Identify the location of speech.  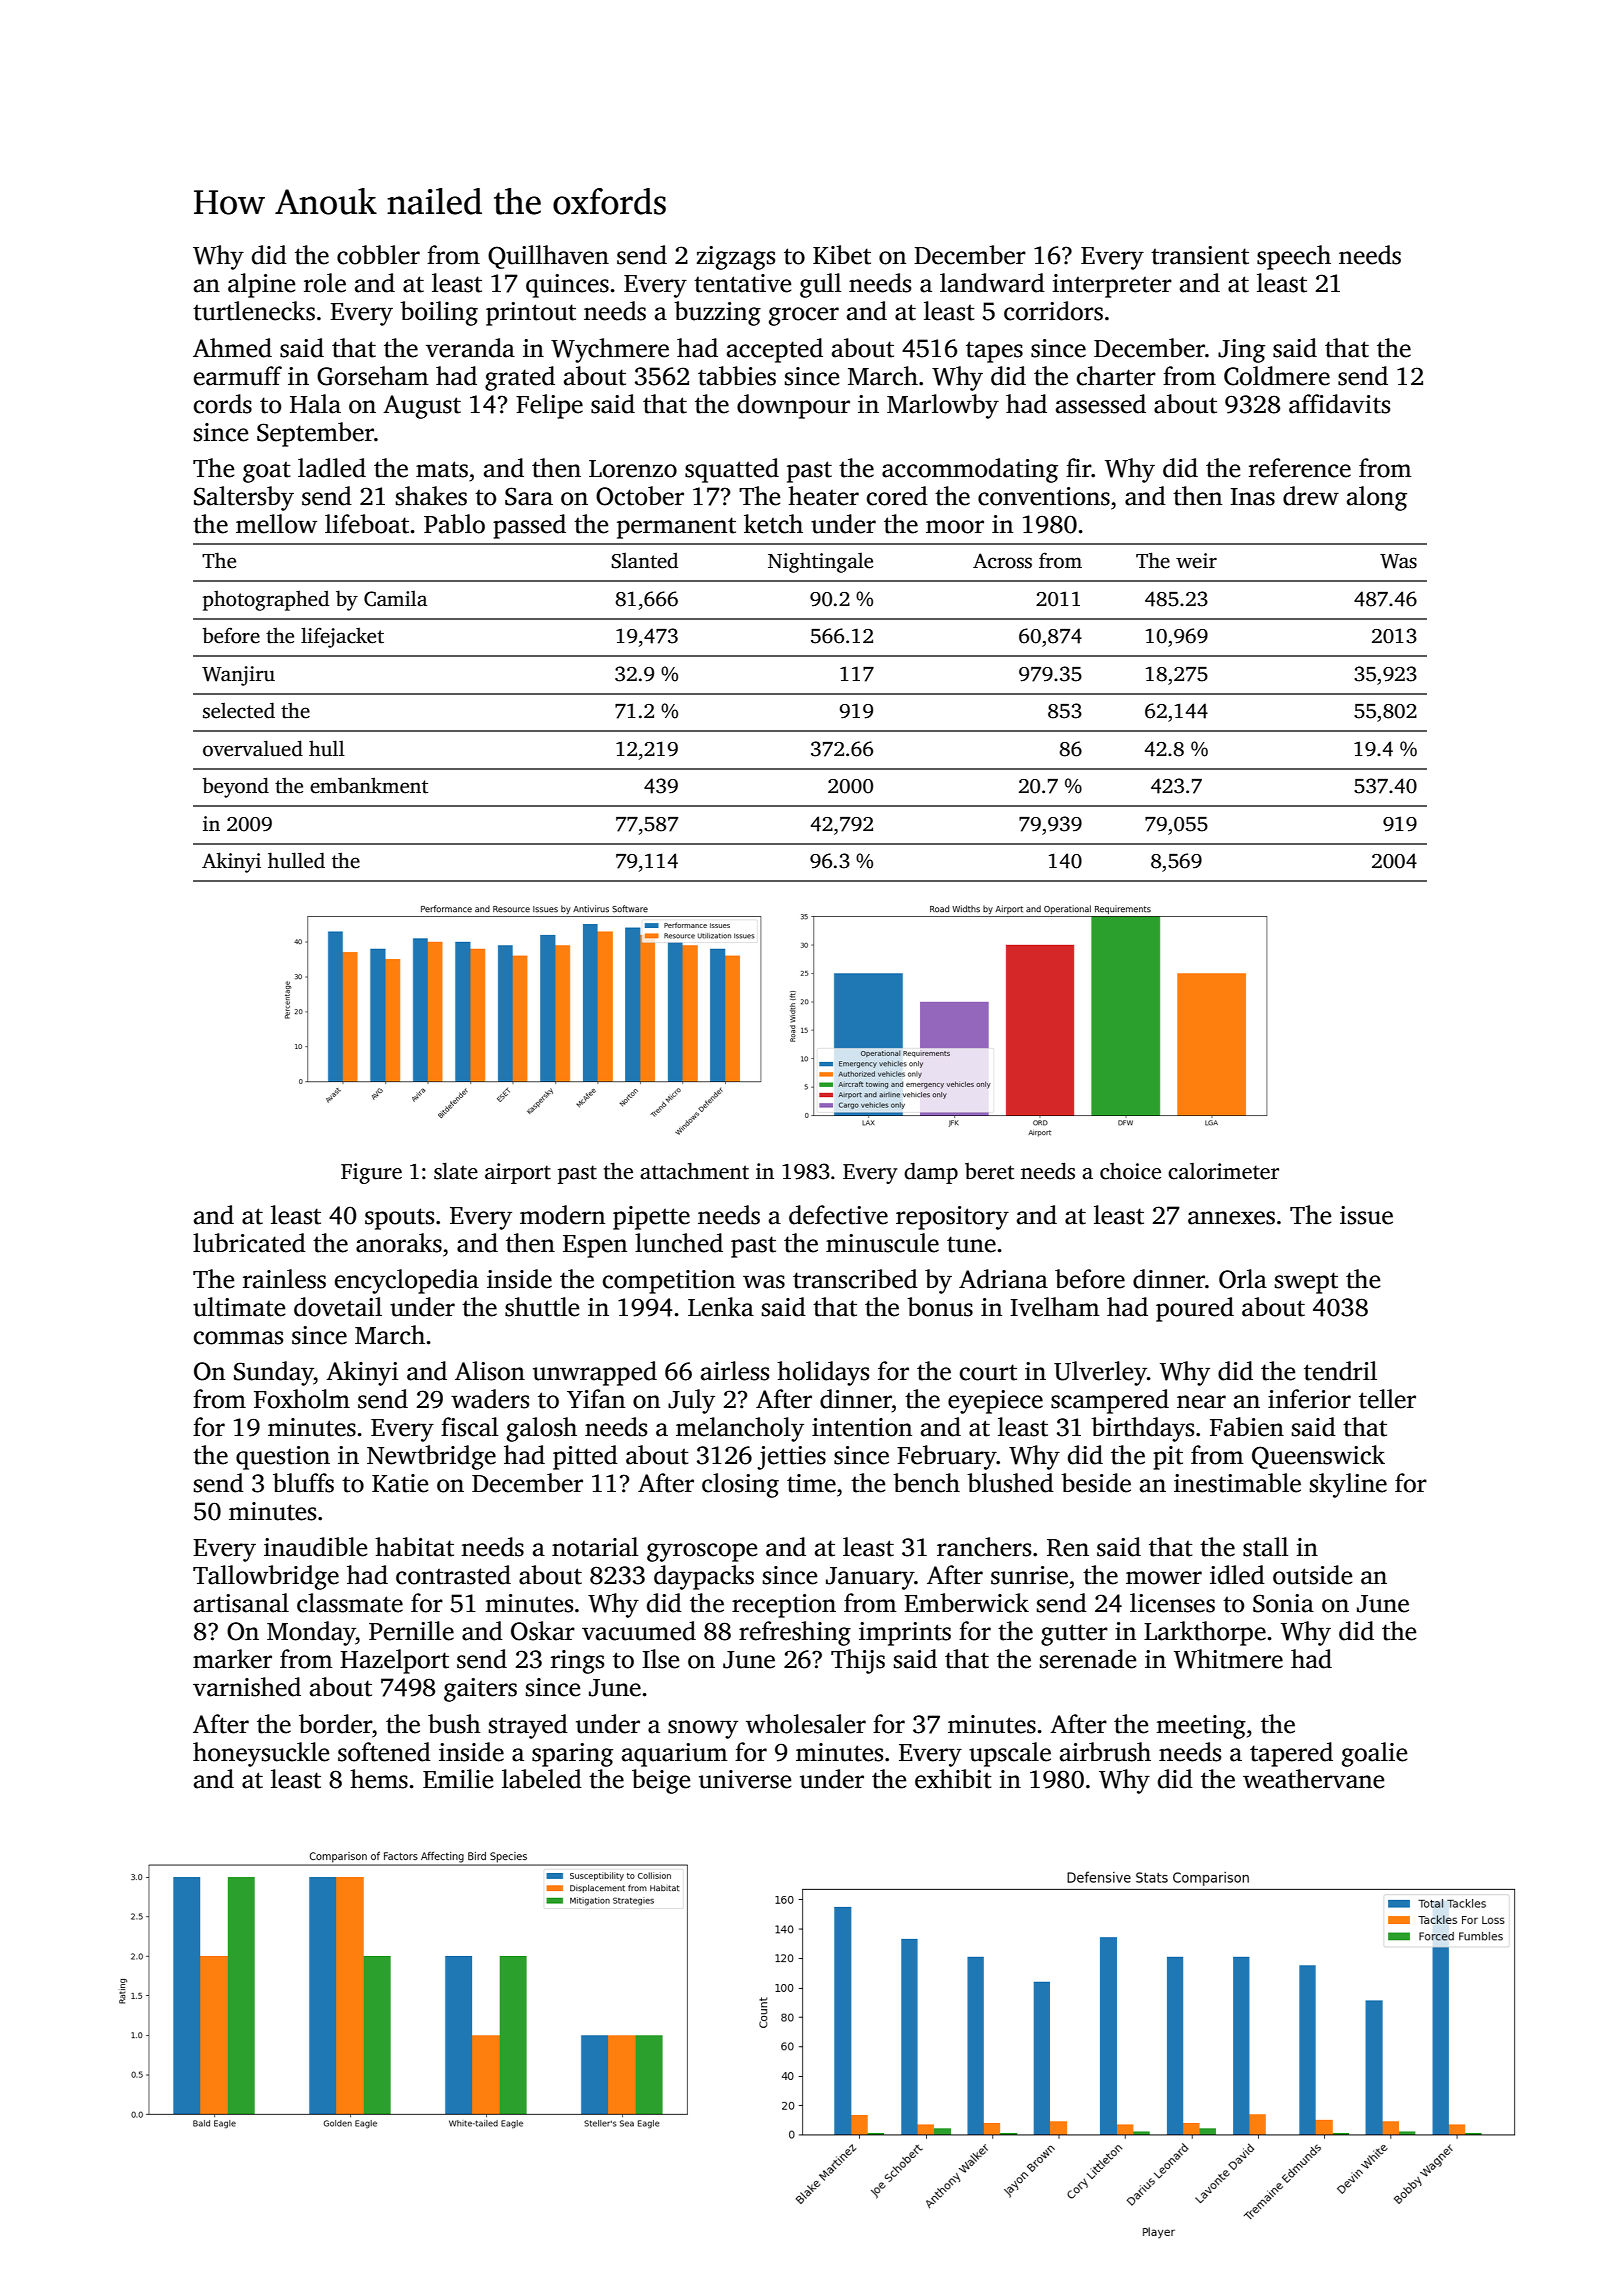
(1294, 257).
